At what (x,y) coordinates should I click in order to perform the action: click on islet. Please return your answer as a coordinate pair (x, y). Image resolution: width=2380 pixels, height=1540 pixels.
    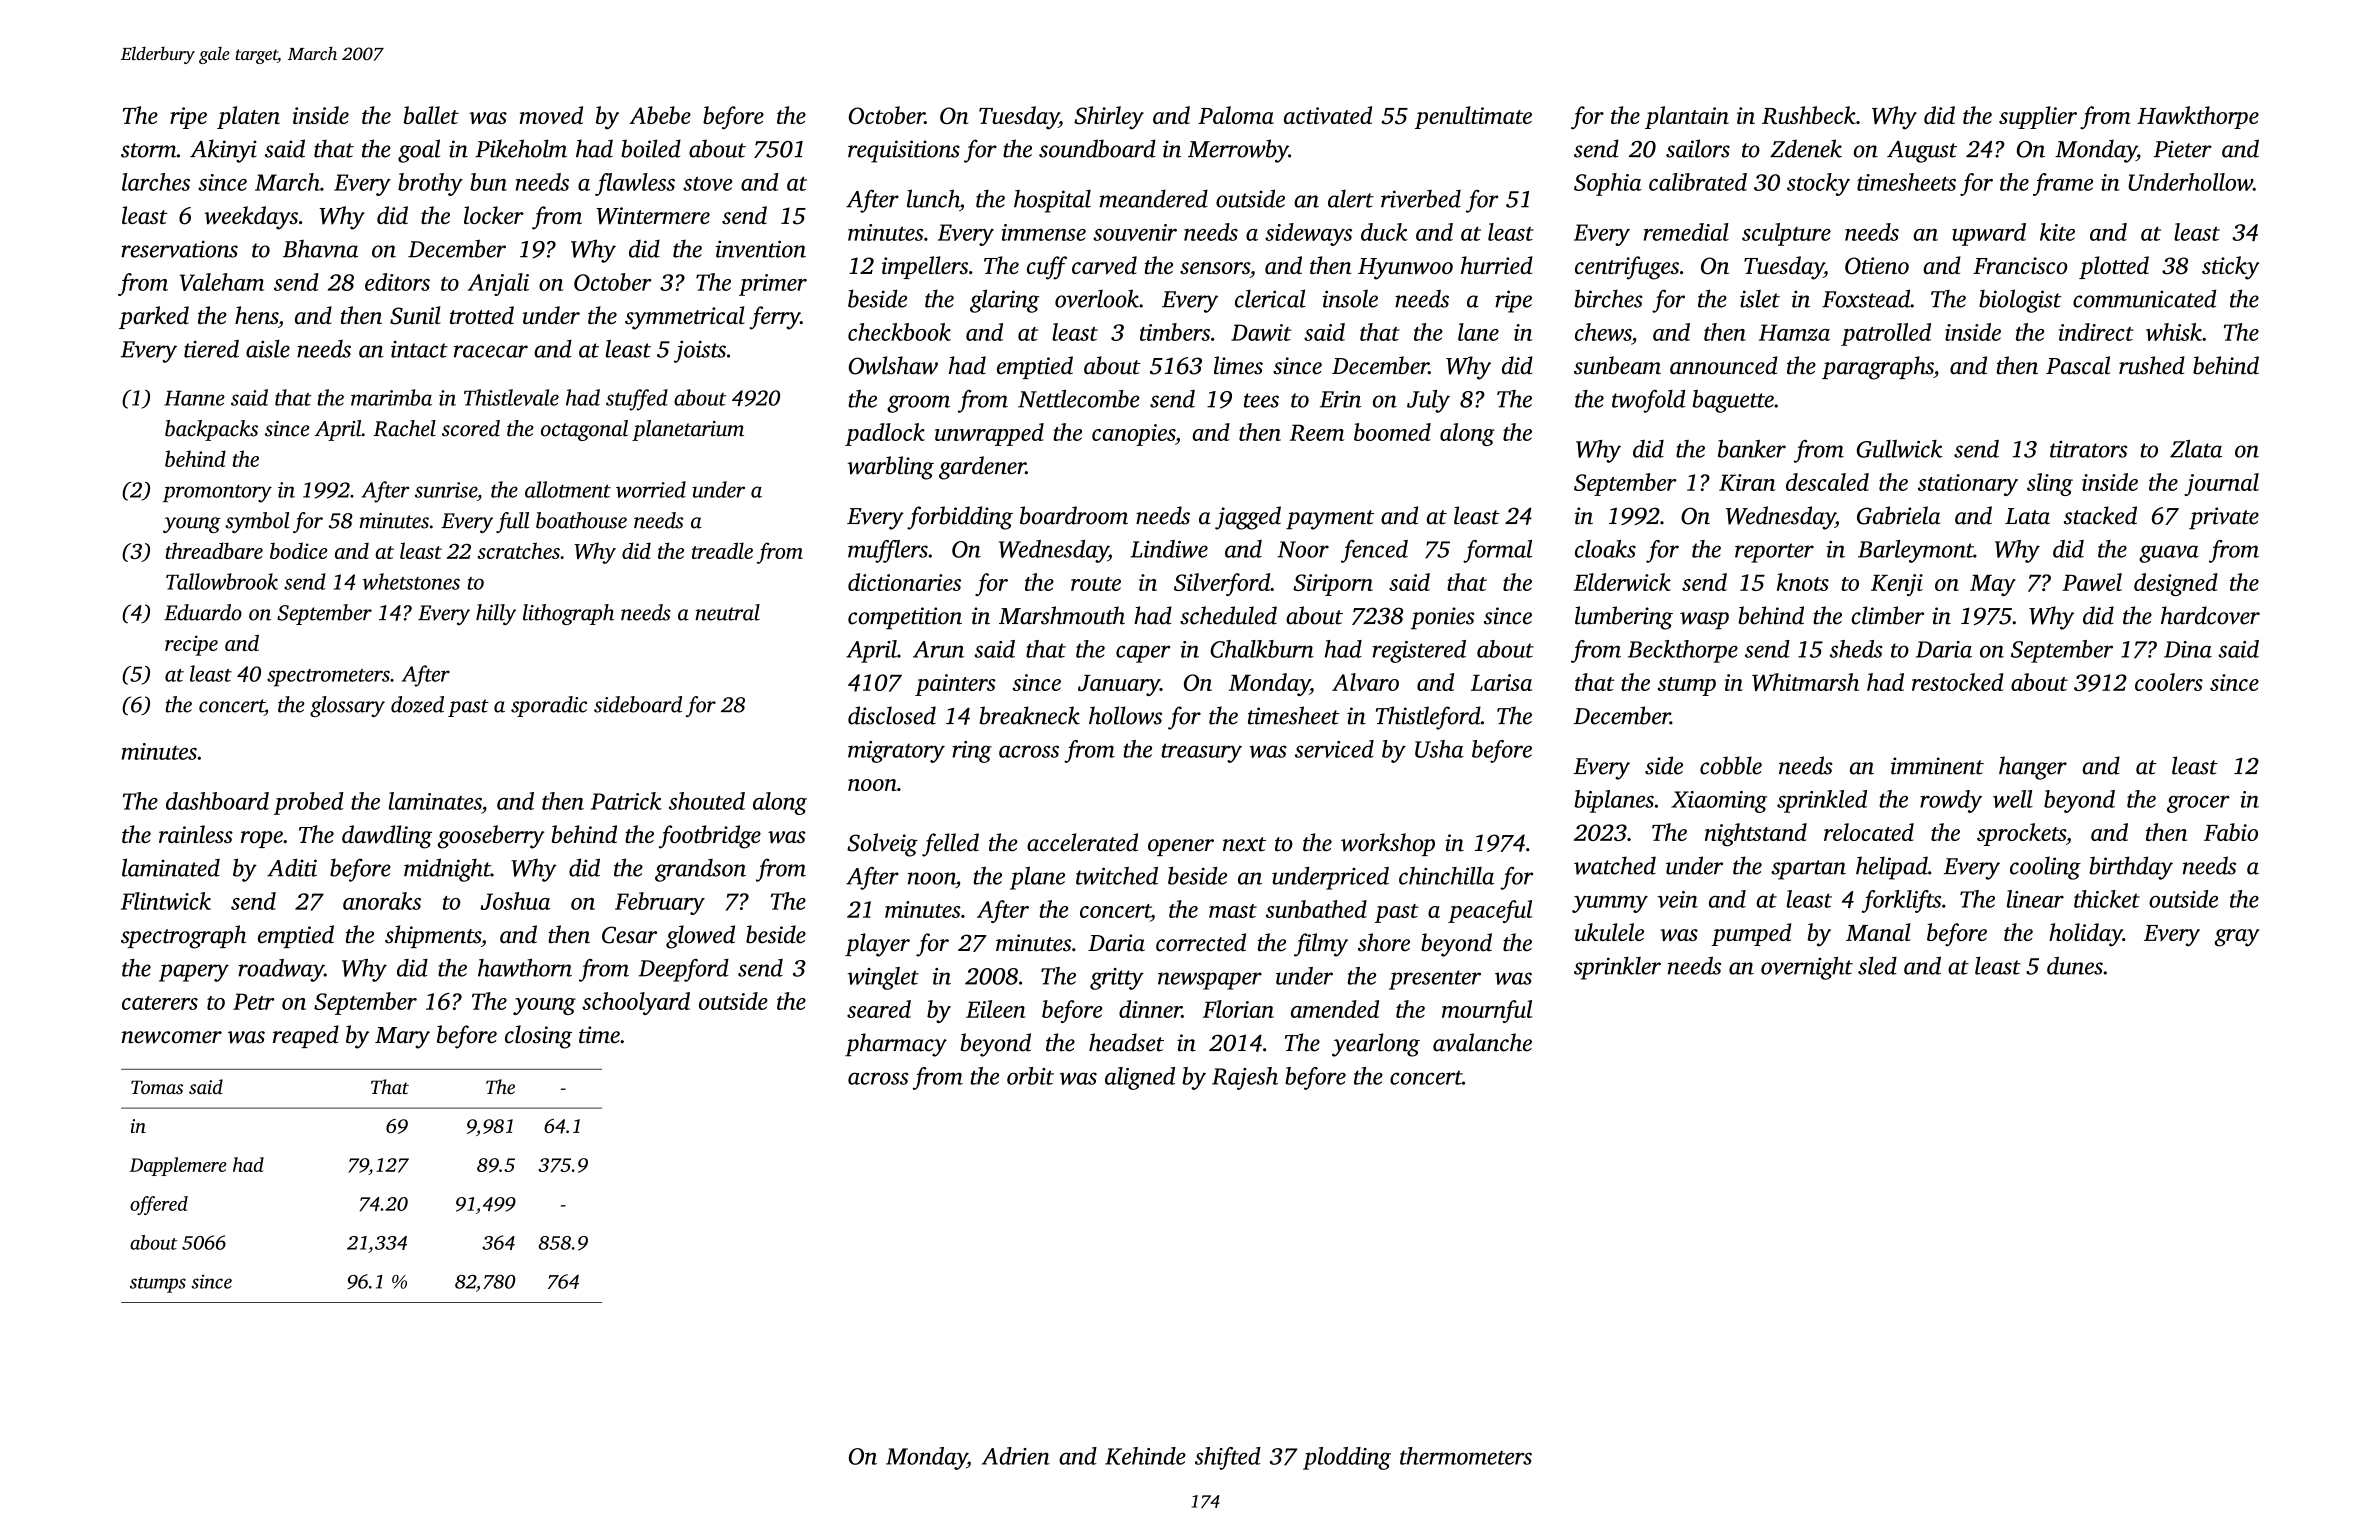
    Looking at the image, I should click on (1760, 299).
